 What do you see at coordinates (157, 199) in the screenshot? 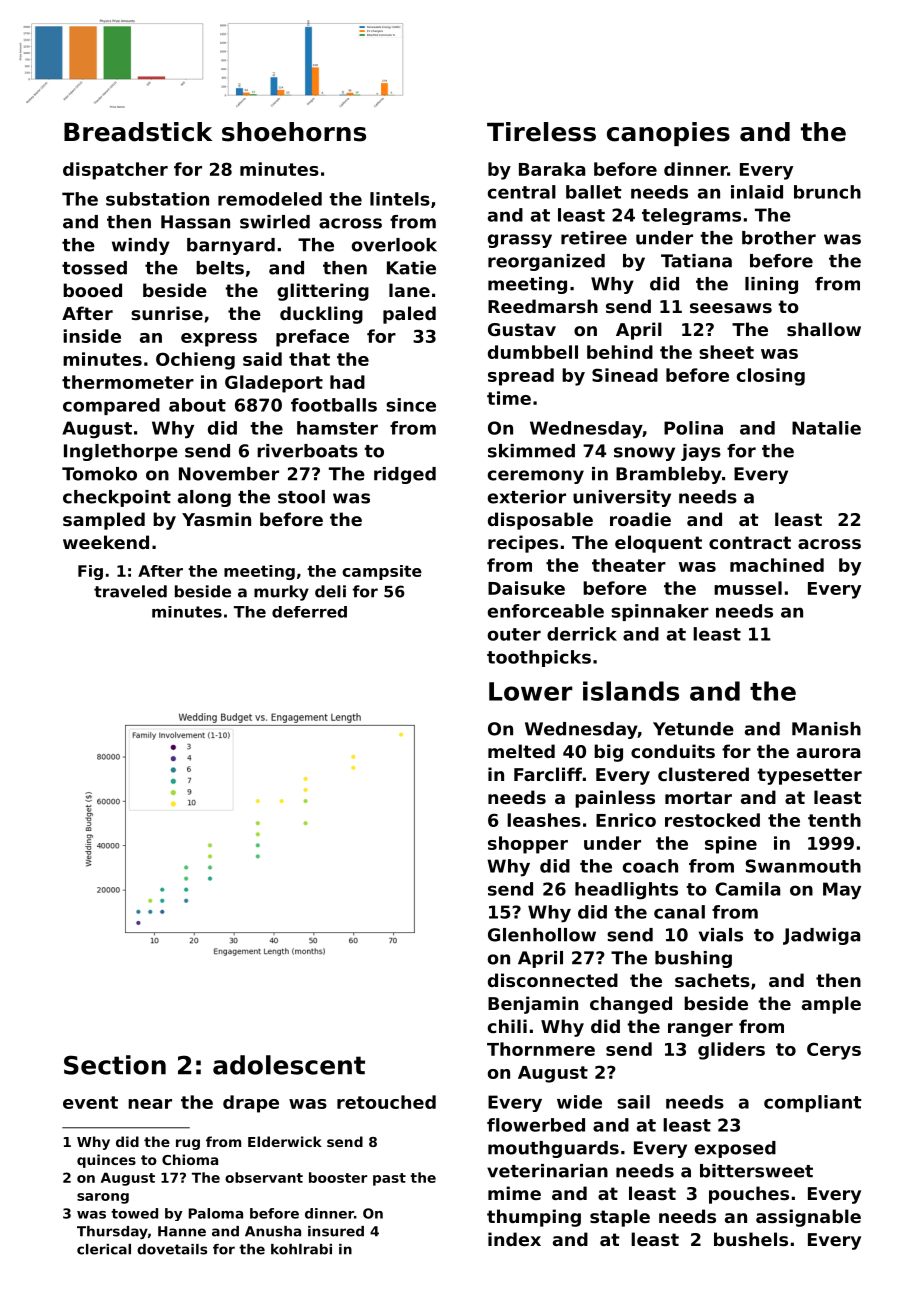
I see `substation` at bounding box center [157, 199].
